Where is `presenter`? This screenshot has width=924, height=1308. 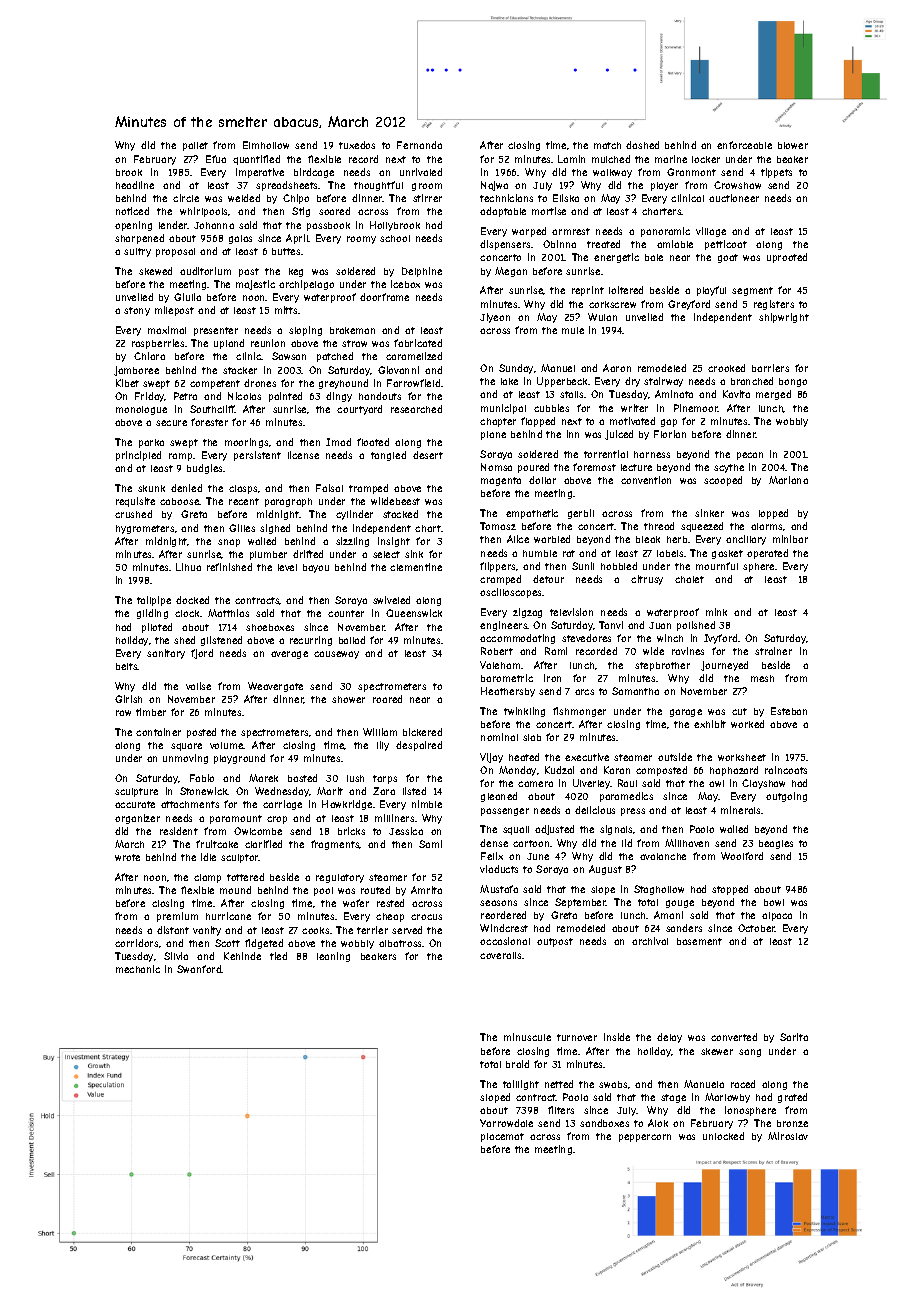 presenter is located at coordinates (216, 331).
